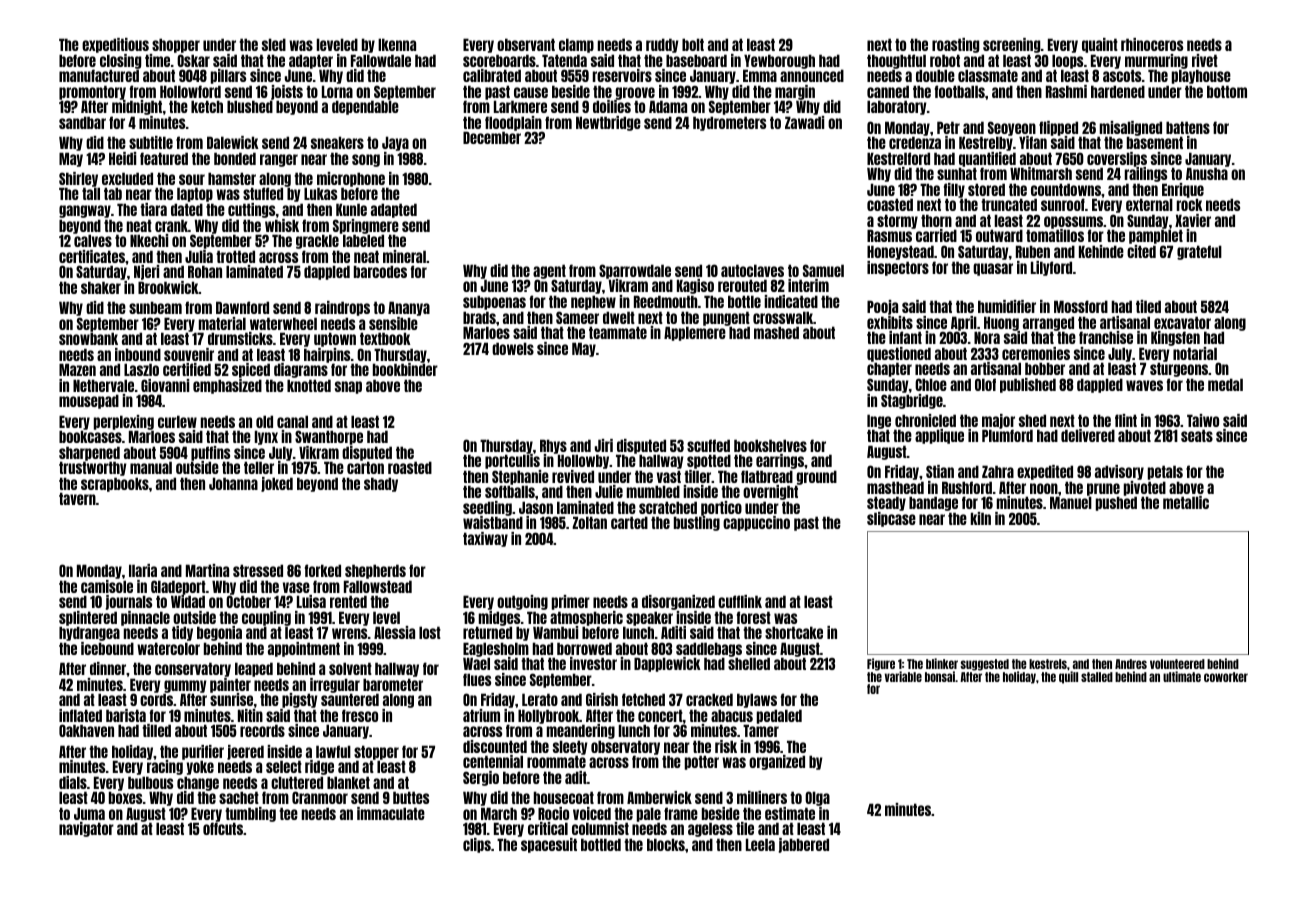 The image size is (1308, 924). I want to click on Anusha, so click(1207, 174).
